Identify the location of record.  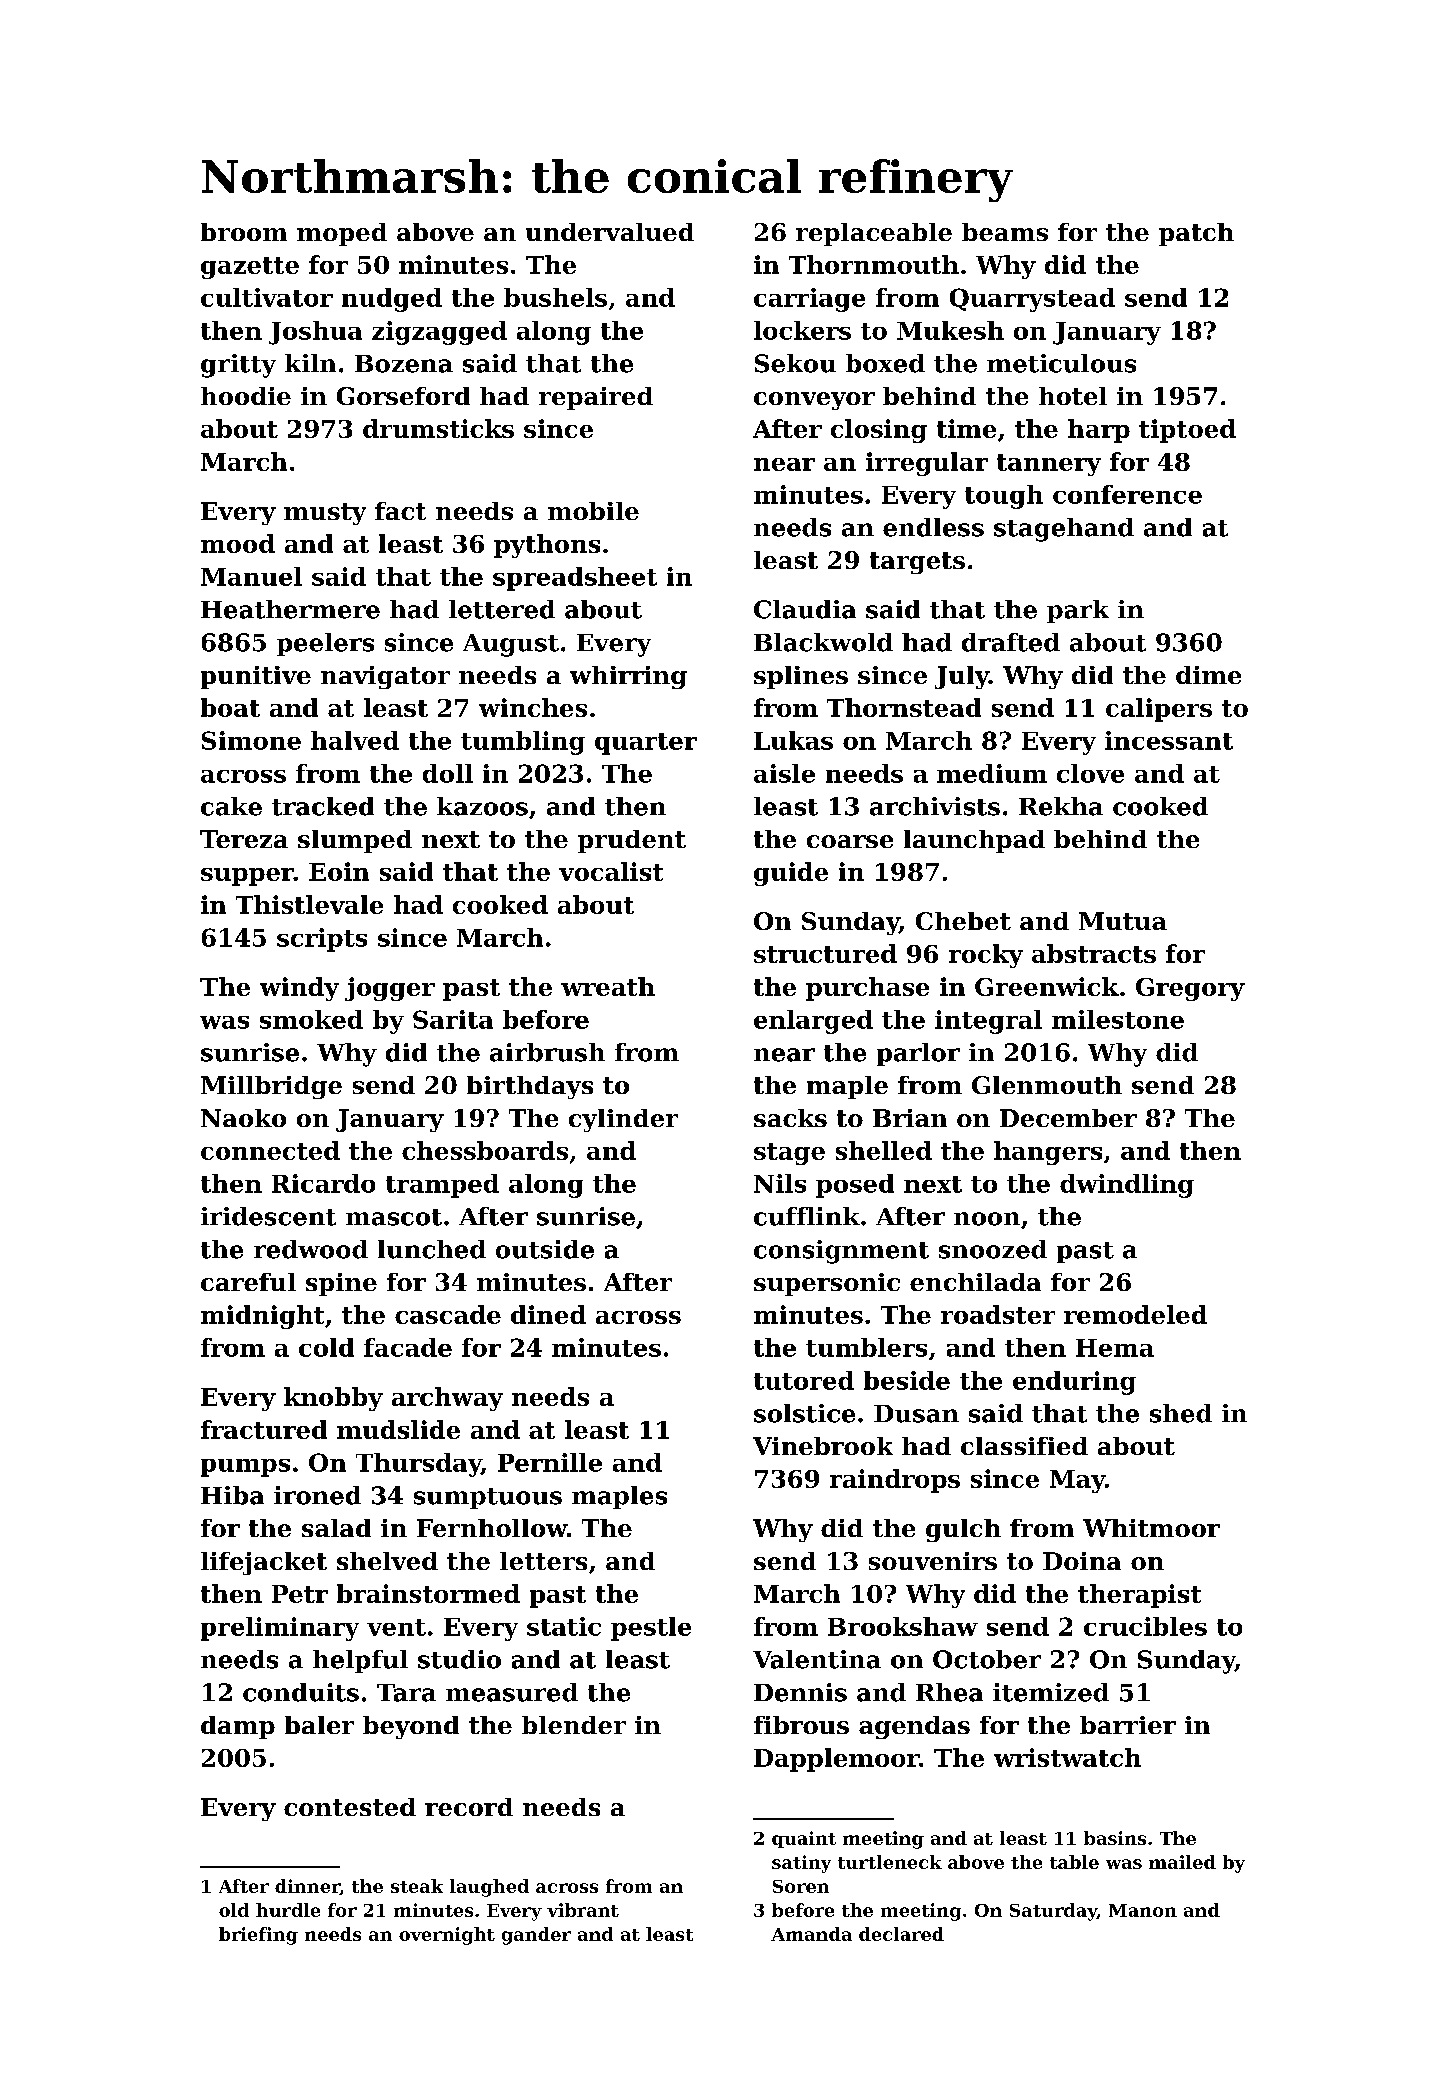
(469, 1807).
